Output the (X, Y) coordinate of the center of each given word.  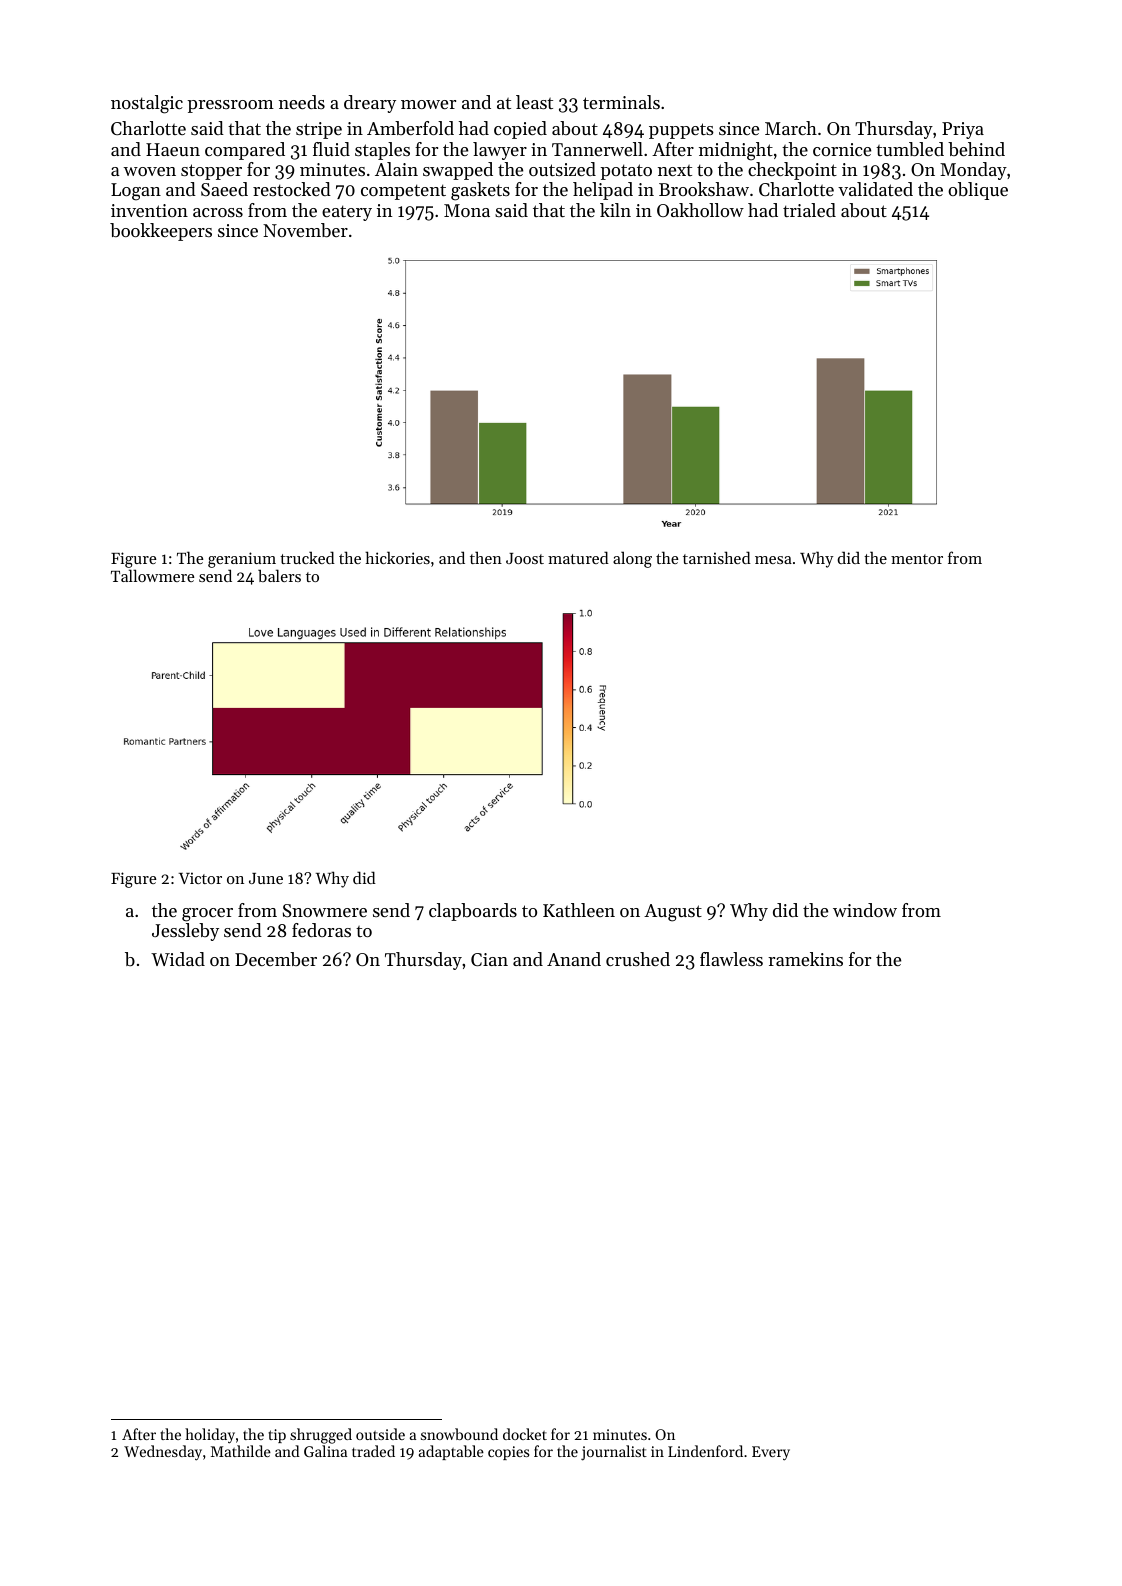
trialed (809, 210)
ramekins (805, 959)
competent (403, 192)
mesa (773, 560)
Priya (963, 130)
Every (771, 1453)
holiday (210, 1436)
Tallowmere (152, 575)
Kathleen (579, 910)
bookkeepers (161, 232)
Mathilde (241, 1451)
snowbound (459, 1434)
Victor (200, 878)
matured (578, 557)
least (534, 102)
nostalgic (147, 104)
